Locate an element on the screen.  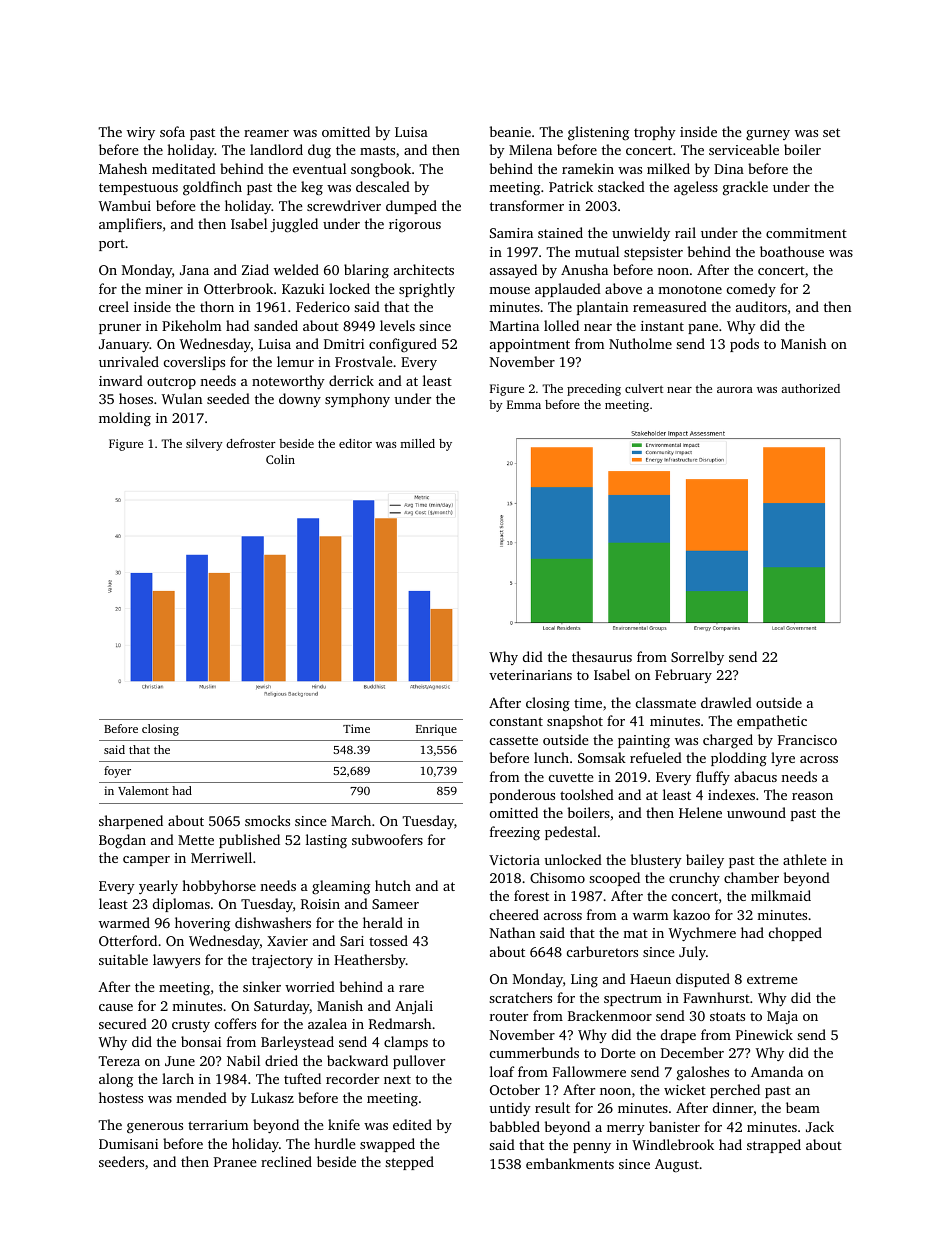
Patrick is located at coordinates (571, 186).
